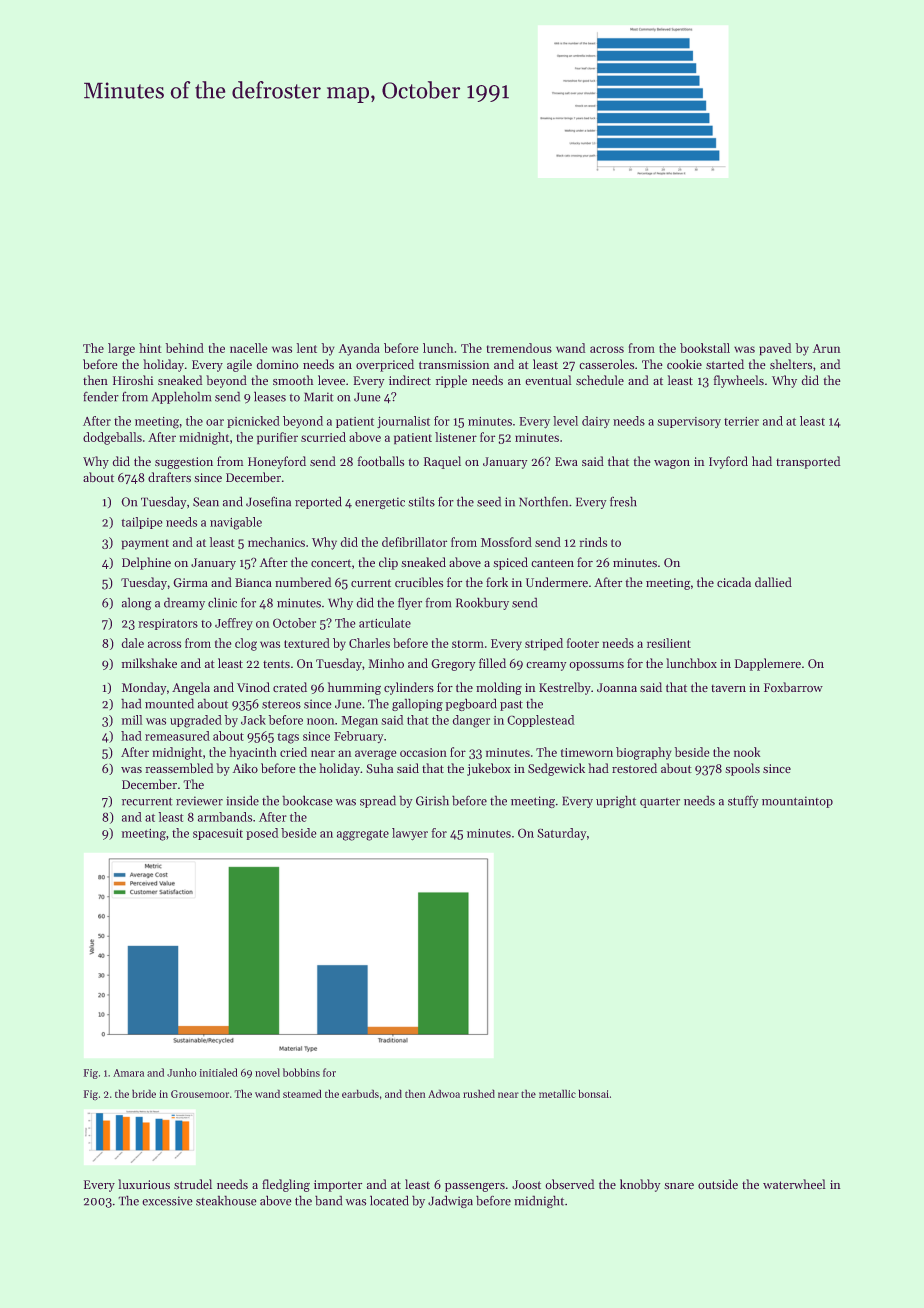 The width and height of the image is (924, 1308). Describe the element at coordinates (323, 437) in the image. I see `scurried` at that location.
